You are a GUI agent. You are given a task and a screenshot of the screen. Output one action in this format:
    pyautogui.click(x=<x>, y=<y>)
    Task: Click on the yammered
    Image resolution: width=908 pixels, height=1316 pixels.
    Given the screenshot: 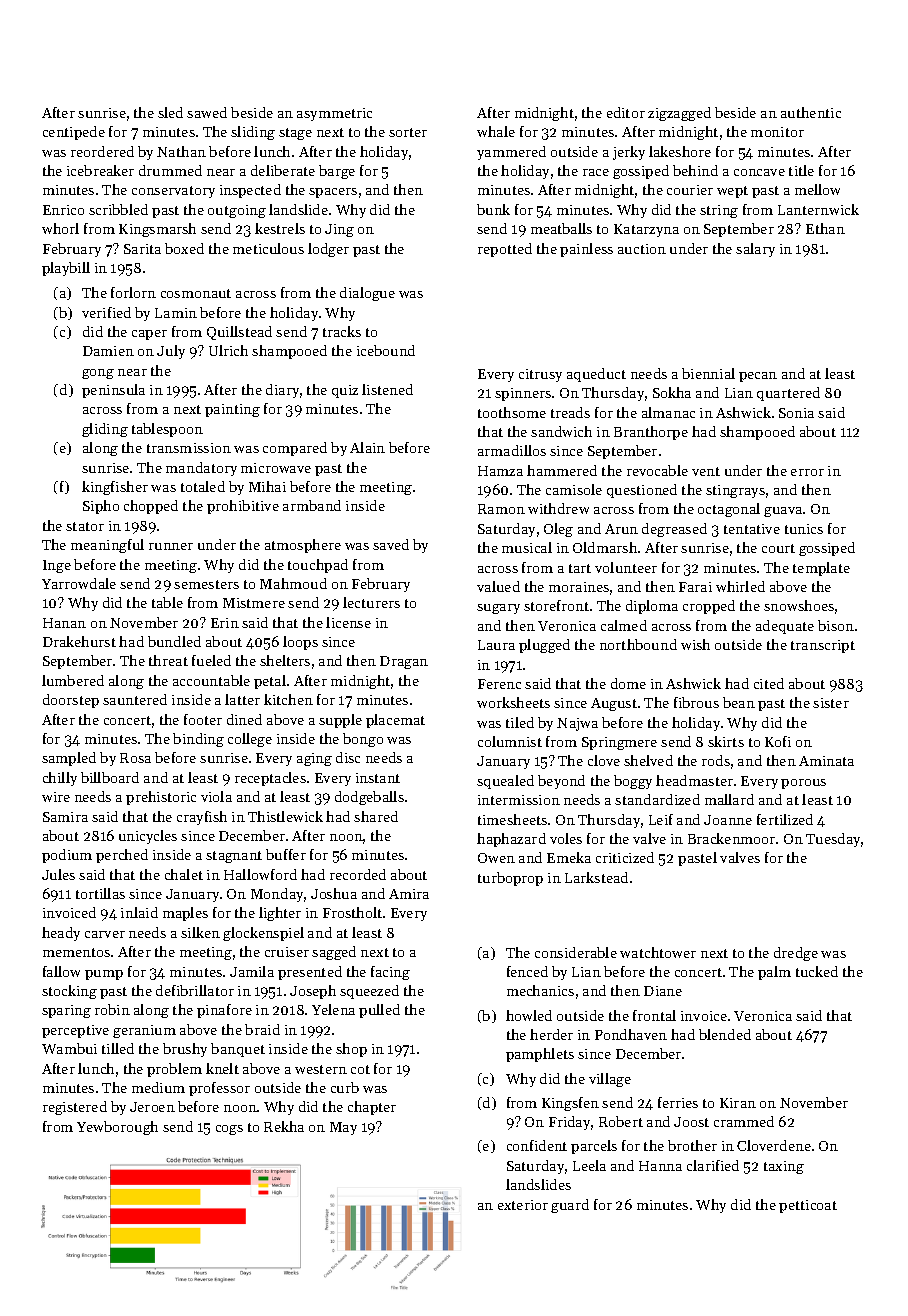 What is the action you would take?
    pyautogui.click(x=511, y=153)
